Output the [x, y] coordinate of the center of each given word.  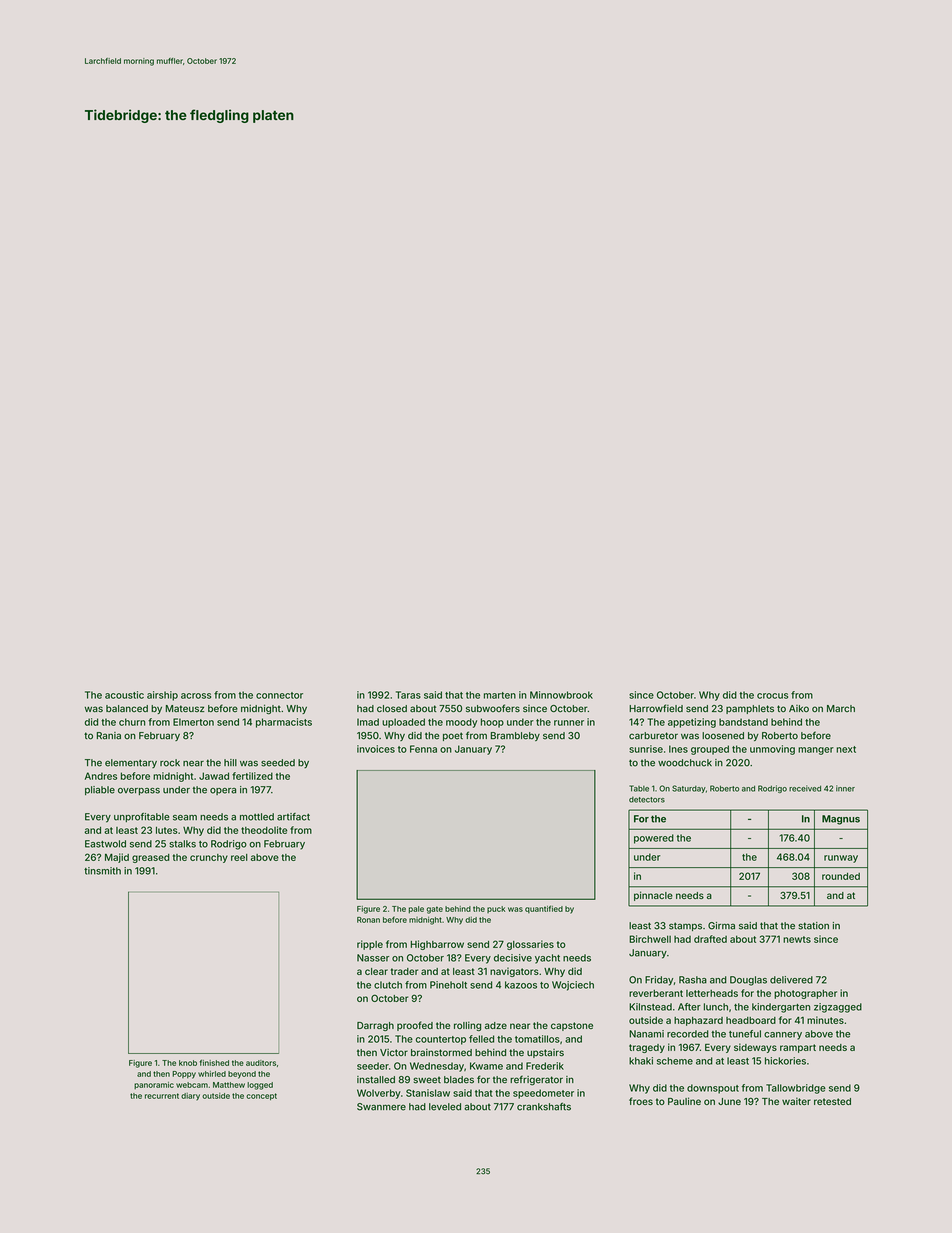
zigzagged [838, 1008]
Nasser [373, 958]
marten [500, 695]
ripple [370, 945]
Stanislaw [428, 1093]
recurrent [162, 1096]
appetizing [692, 723]
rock [170, 763]
